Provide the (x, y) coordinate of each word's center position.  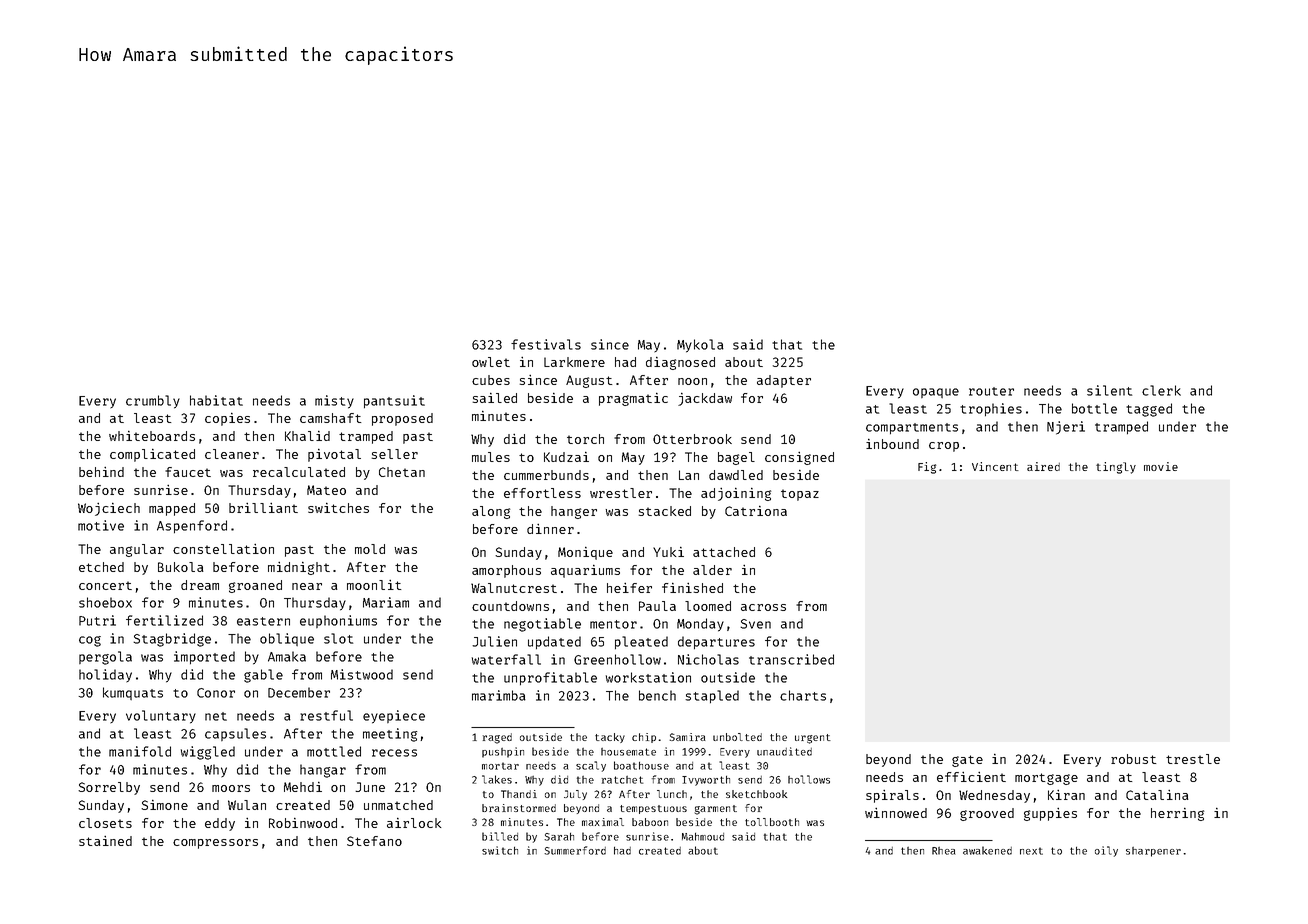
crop (944, 447)
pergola (105, 658)
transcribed (791, 659)
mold (370, 549)
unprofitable (550, 678)
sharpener (1153, 852)
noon (692, 381)
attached (724, 552)
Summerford (575, 850)
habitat (216, 400)
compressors (215, 844)
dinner (550, 529)
